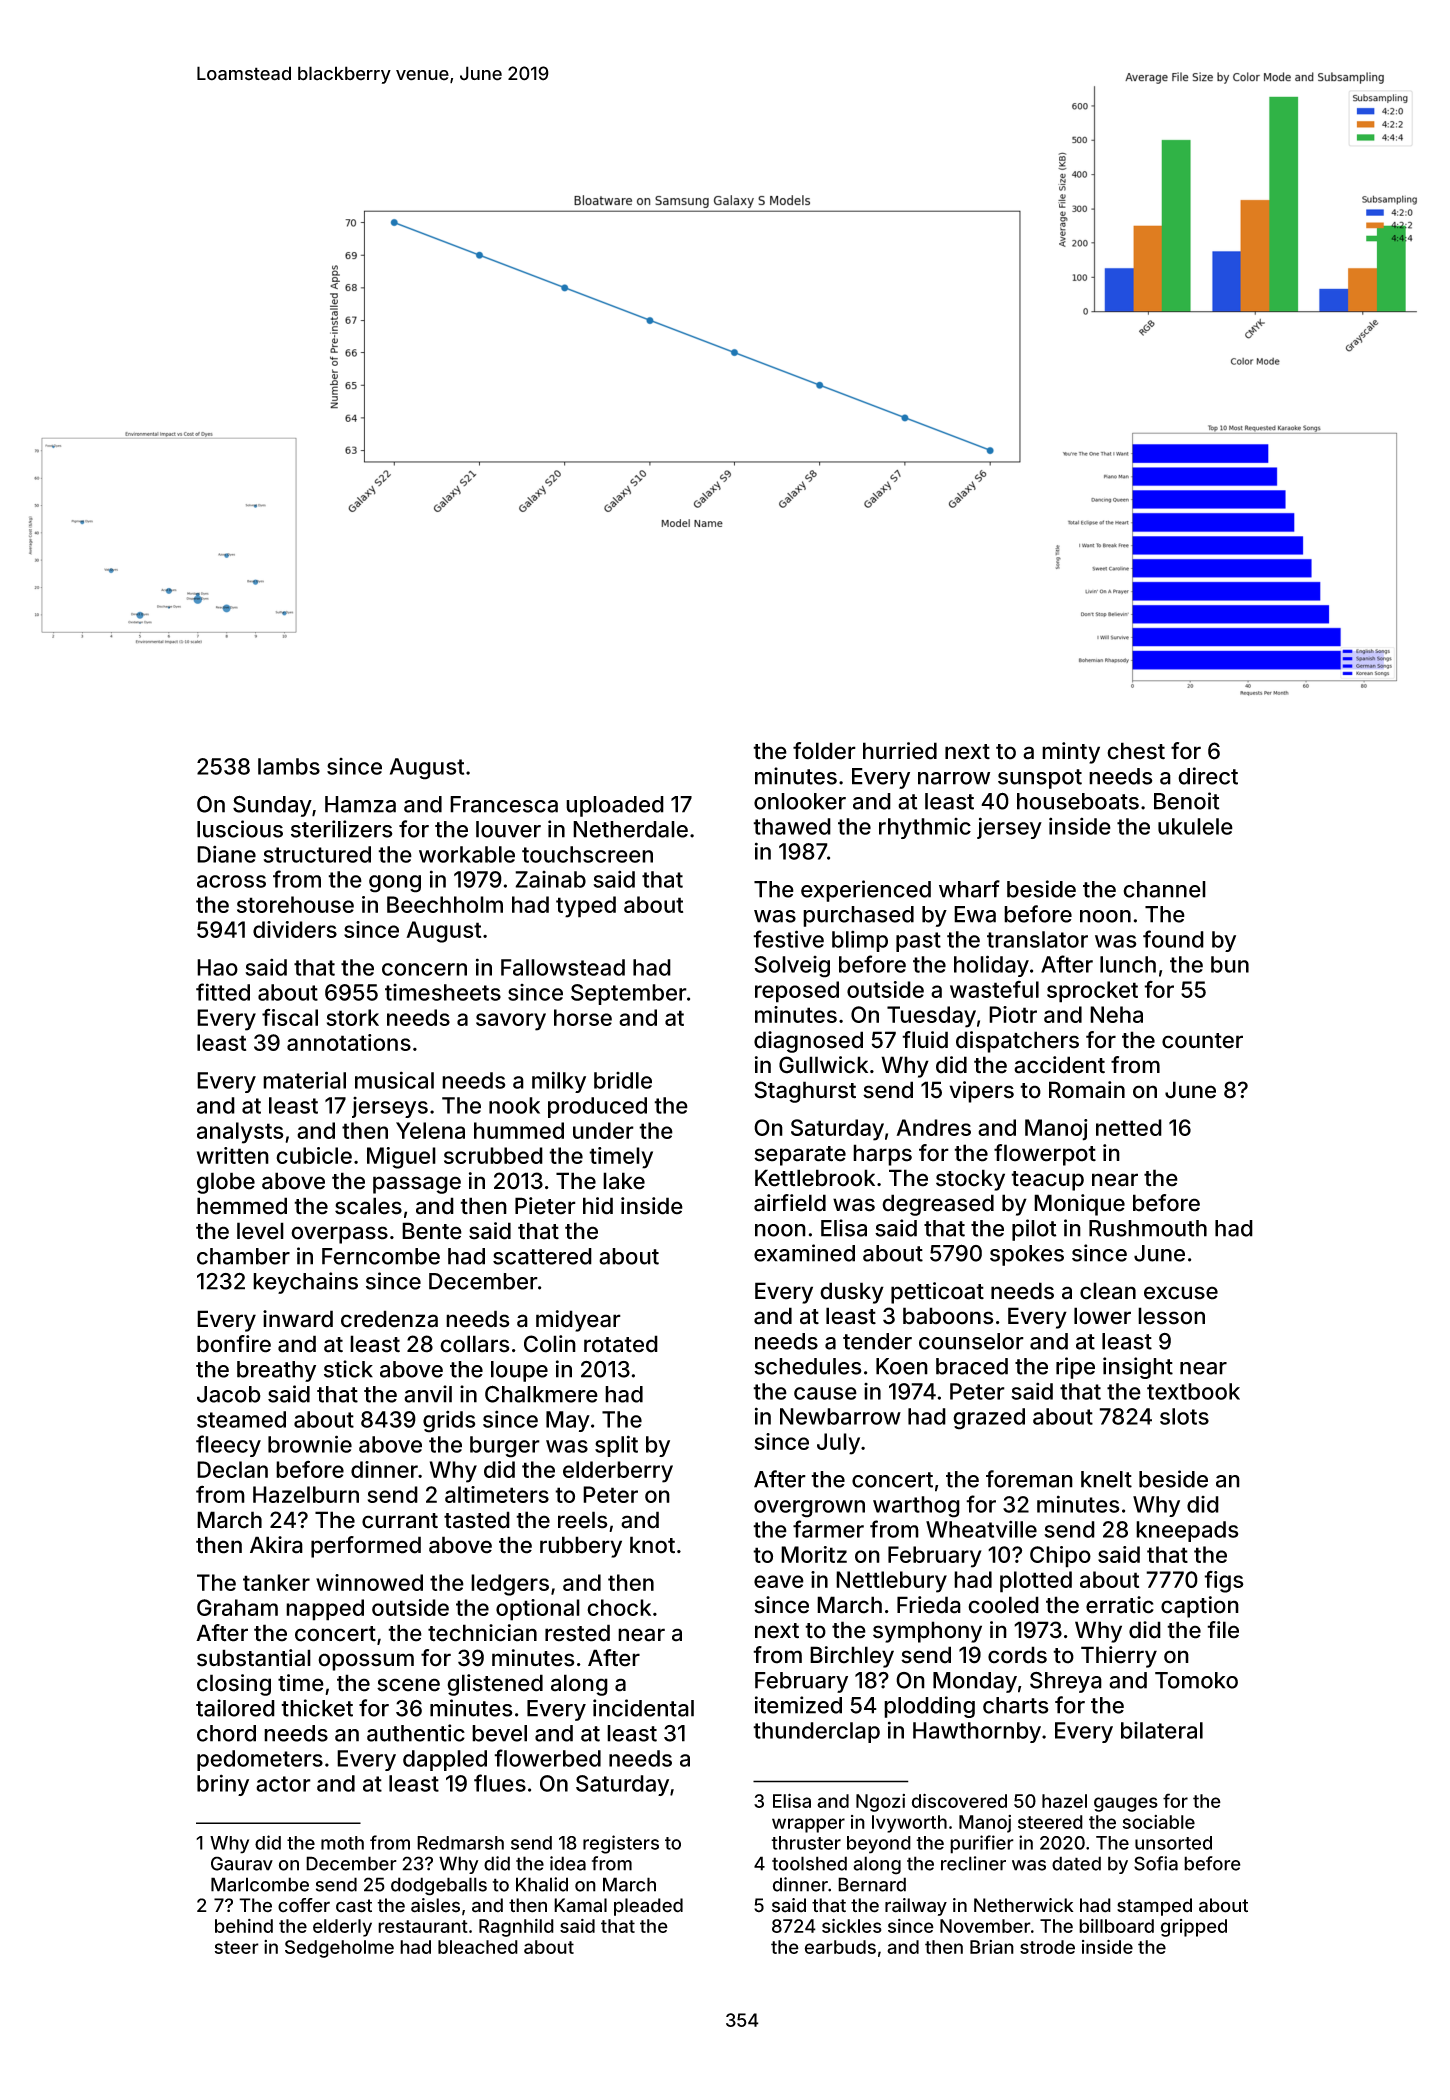 Image resolution: width=1450 pixels, height=2100 pixels. I want to click on erratic, so click(1120, 1605).
